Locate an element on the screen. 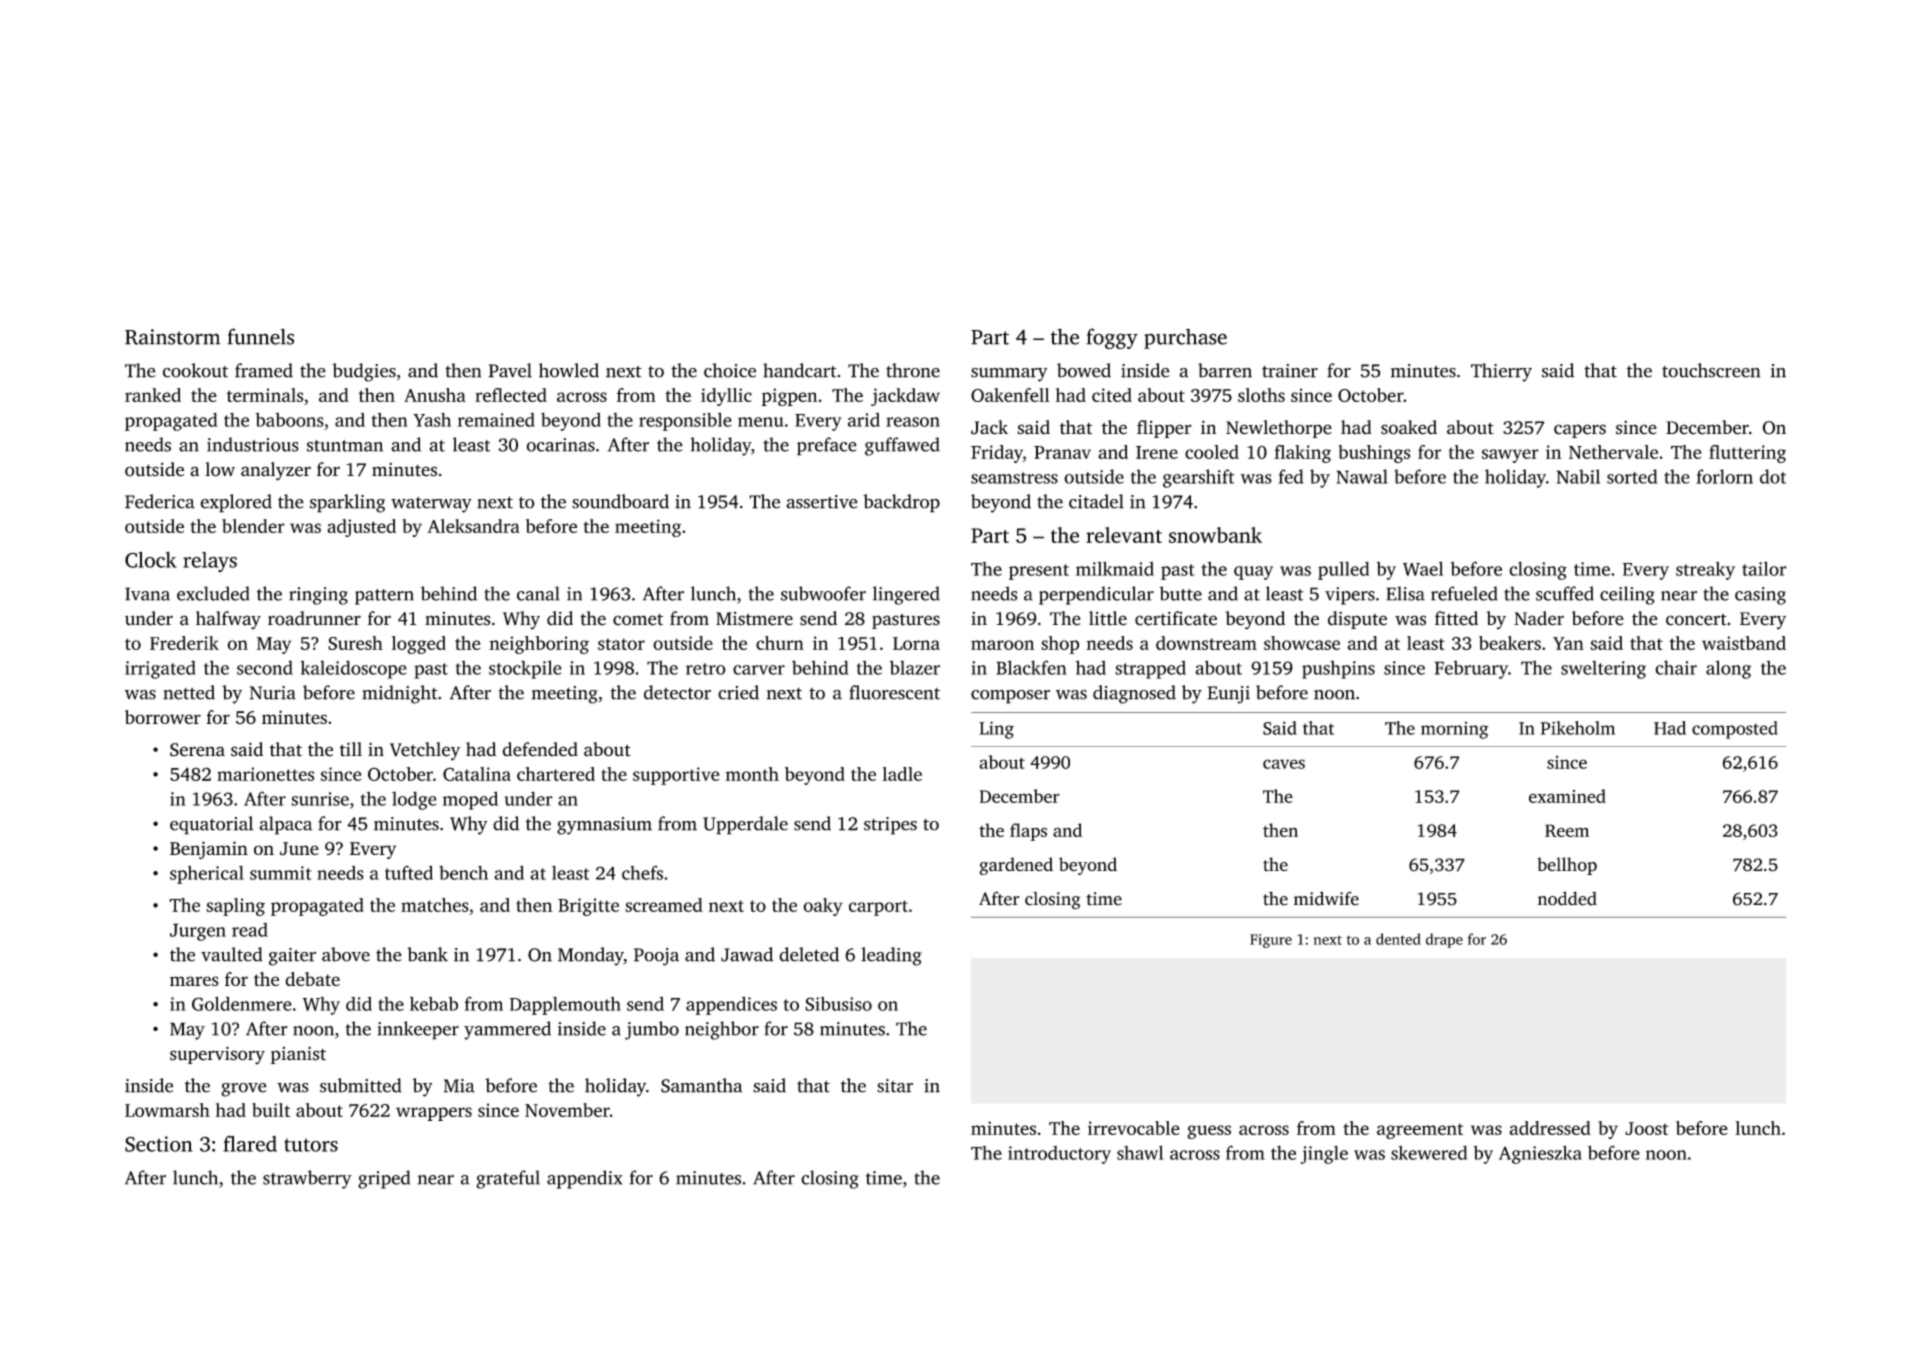  till is located at coordinates (351, 749).
